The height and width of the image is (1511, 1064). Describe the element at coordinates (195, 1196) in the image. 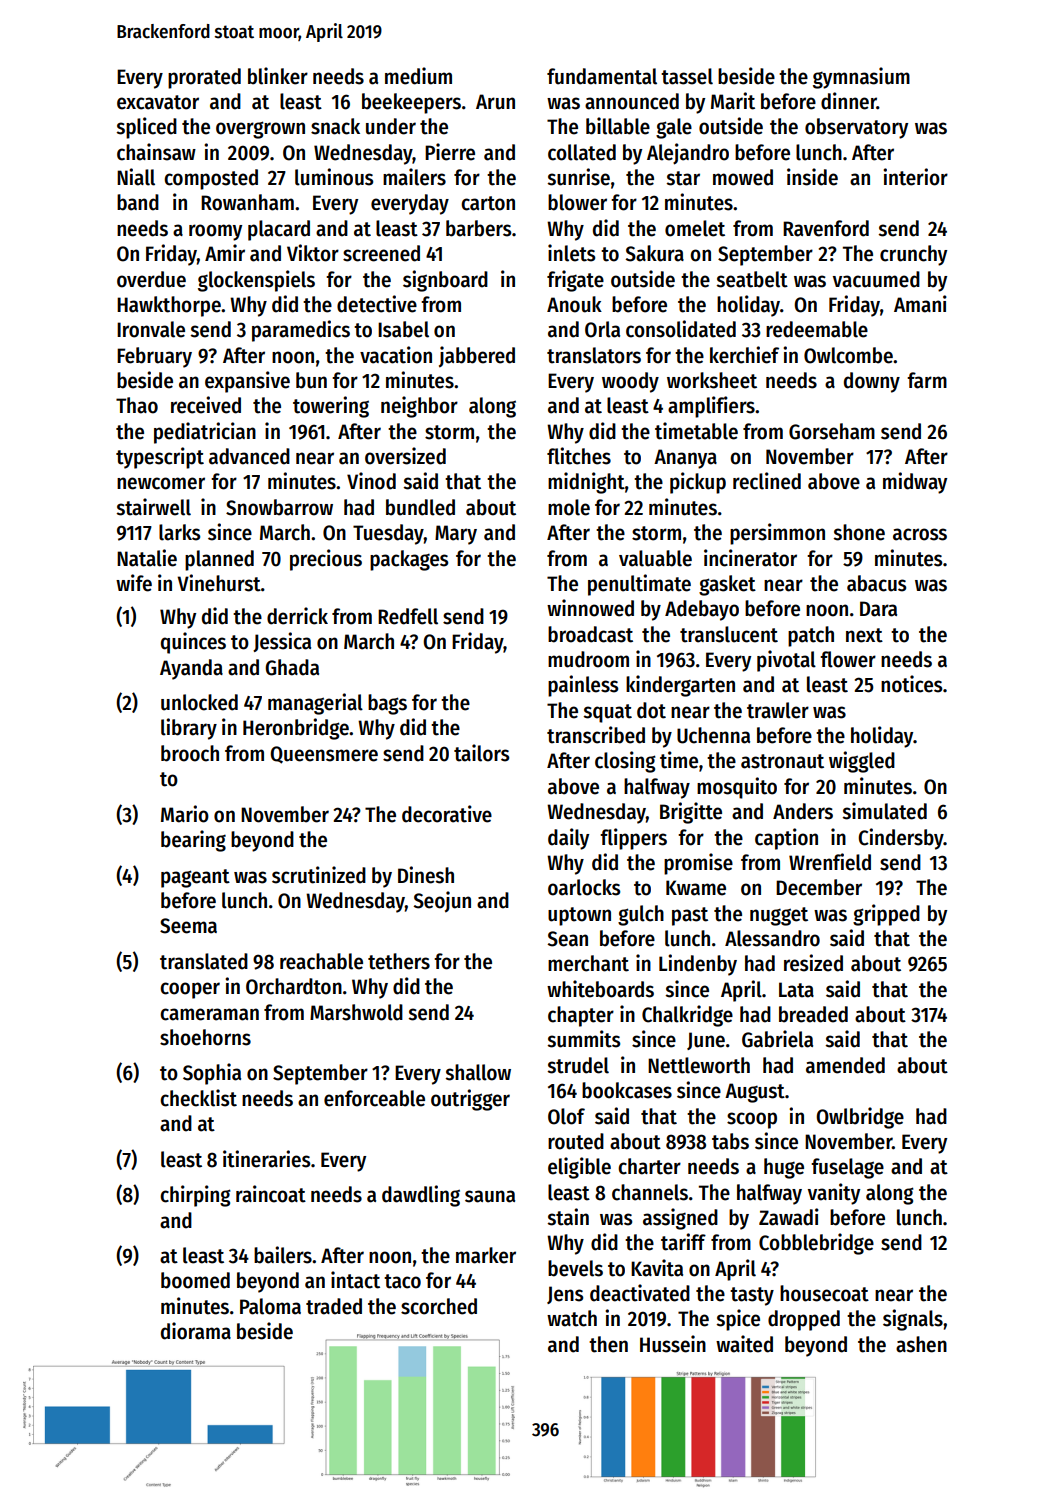

I see `chirping` at that location.
